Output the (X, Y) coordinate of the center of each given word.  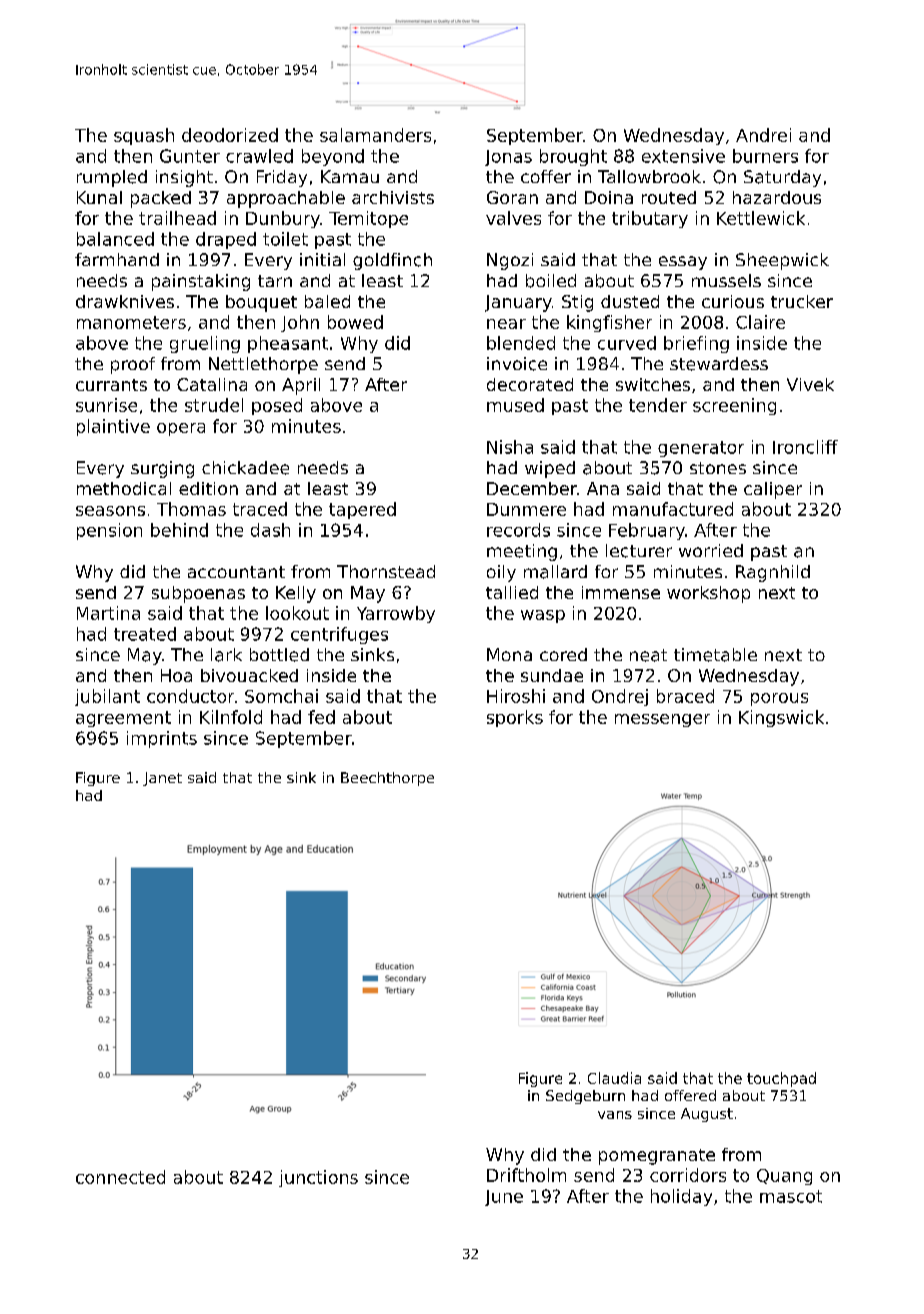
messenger (662, 720)
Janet (162, 779)
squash (144, 136)
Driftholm (526, 1175)
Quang (784, 1177)
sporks (515, 718)
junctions (318, 1178)
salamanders (375, 135)
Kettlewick (761, 218)
